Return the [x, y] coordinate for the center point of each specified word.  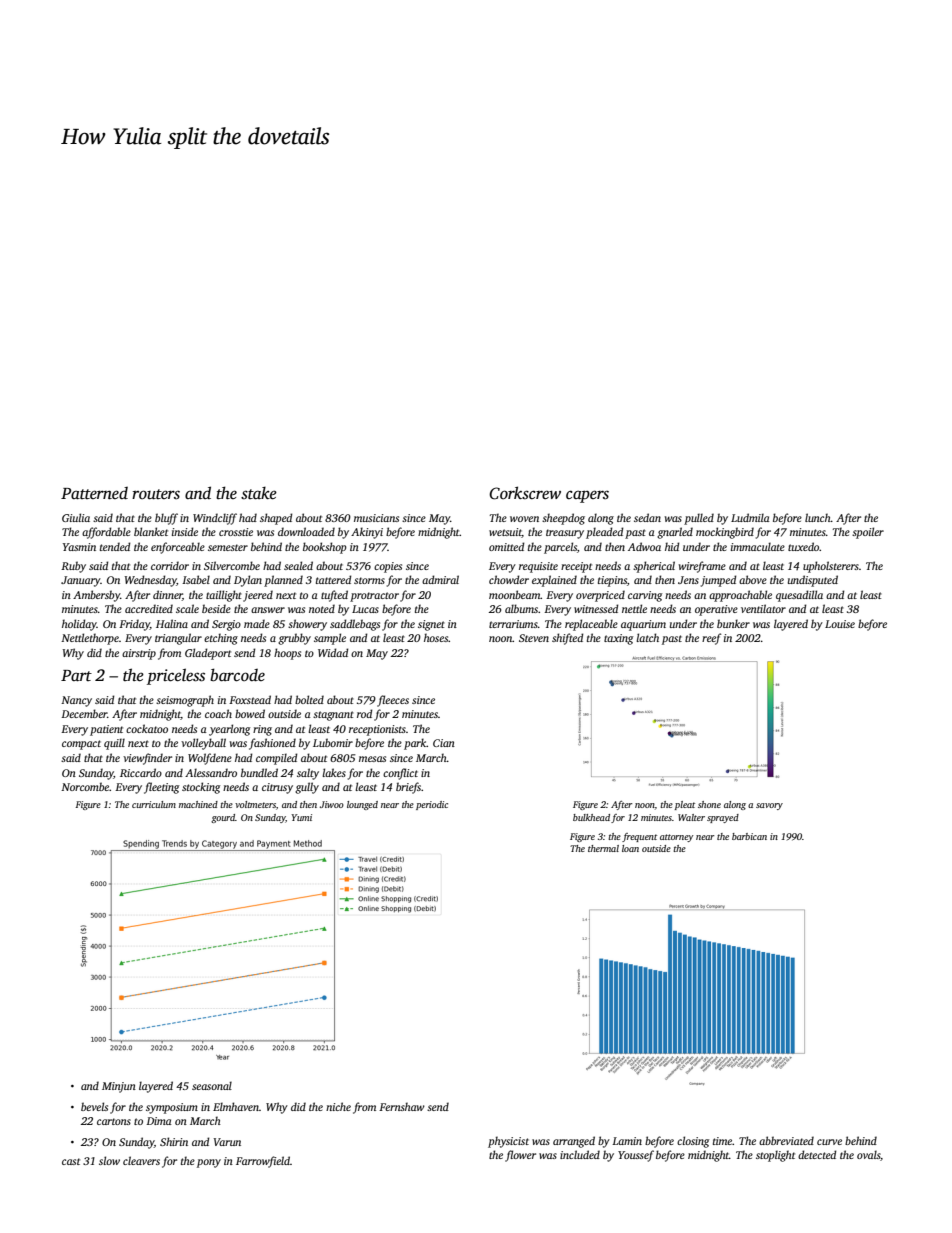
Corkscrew [525, 493]
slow [109, 1160]
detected [817, 1154]
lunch [818, 517]
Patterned [94, 493]
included [580, 1154]
